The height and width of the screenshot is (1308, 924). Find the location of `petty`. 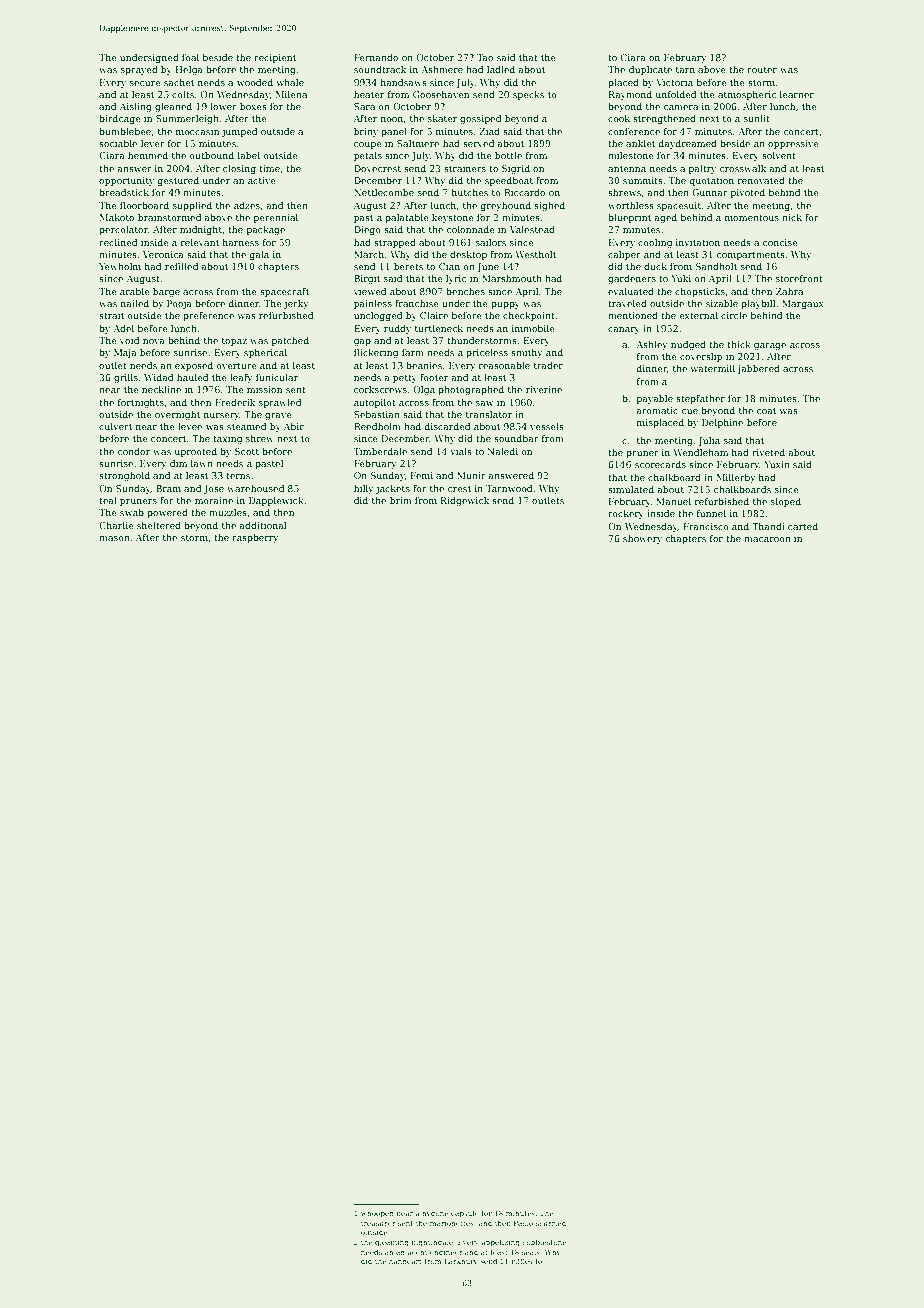

petty is located at coordinates (405, 379).
